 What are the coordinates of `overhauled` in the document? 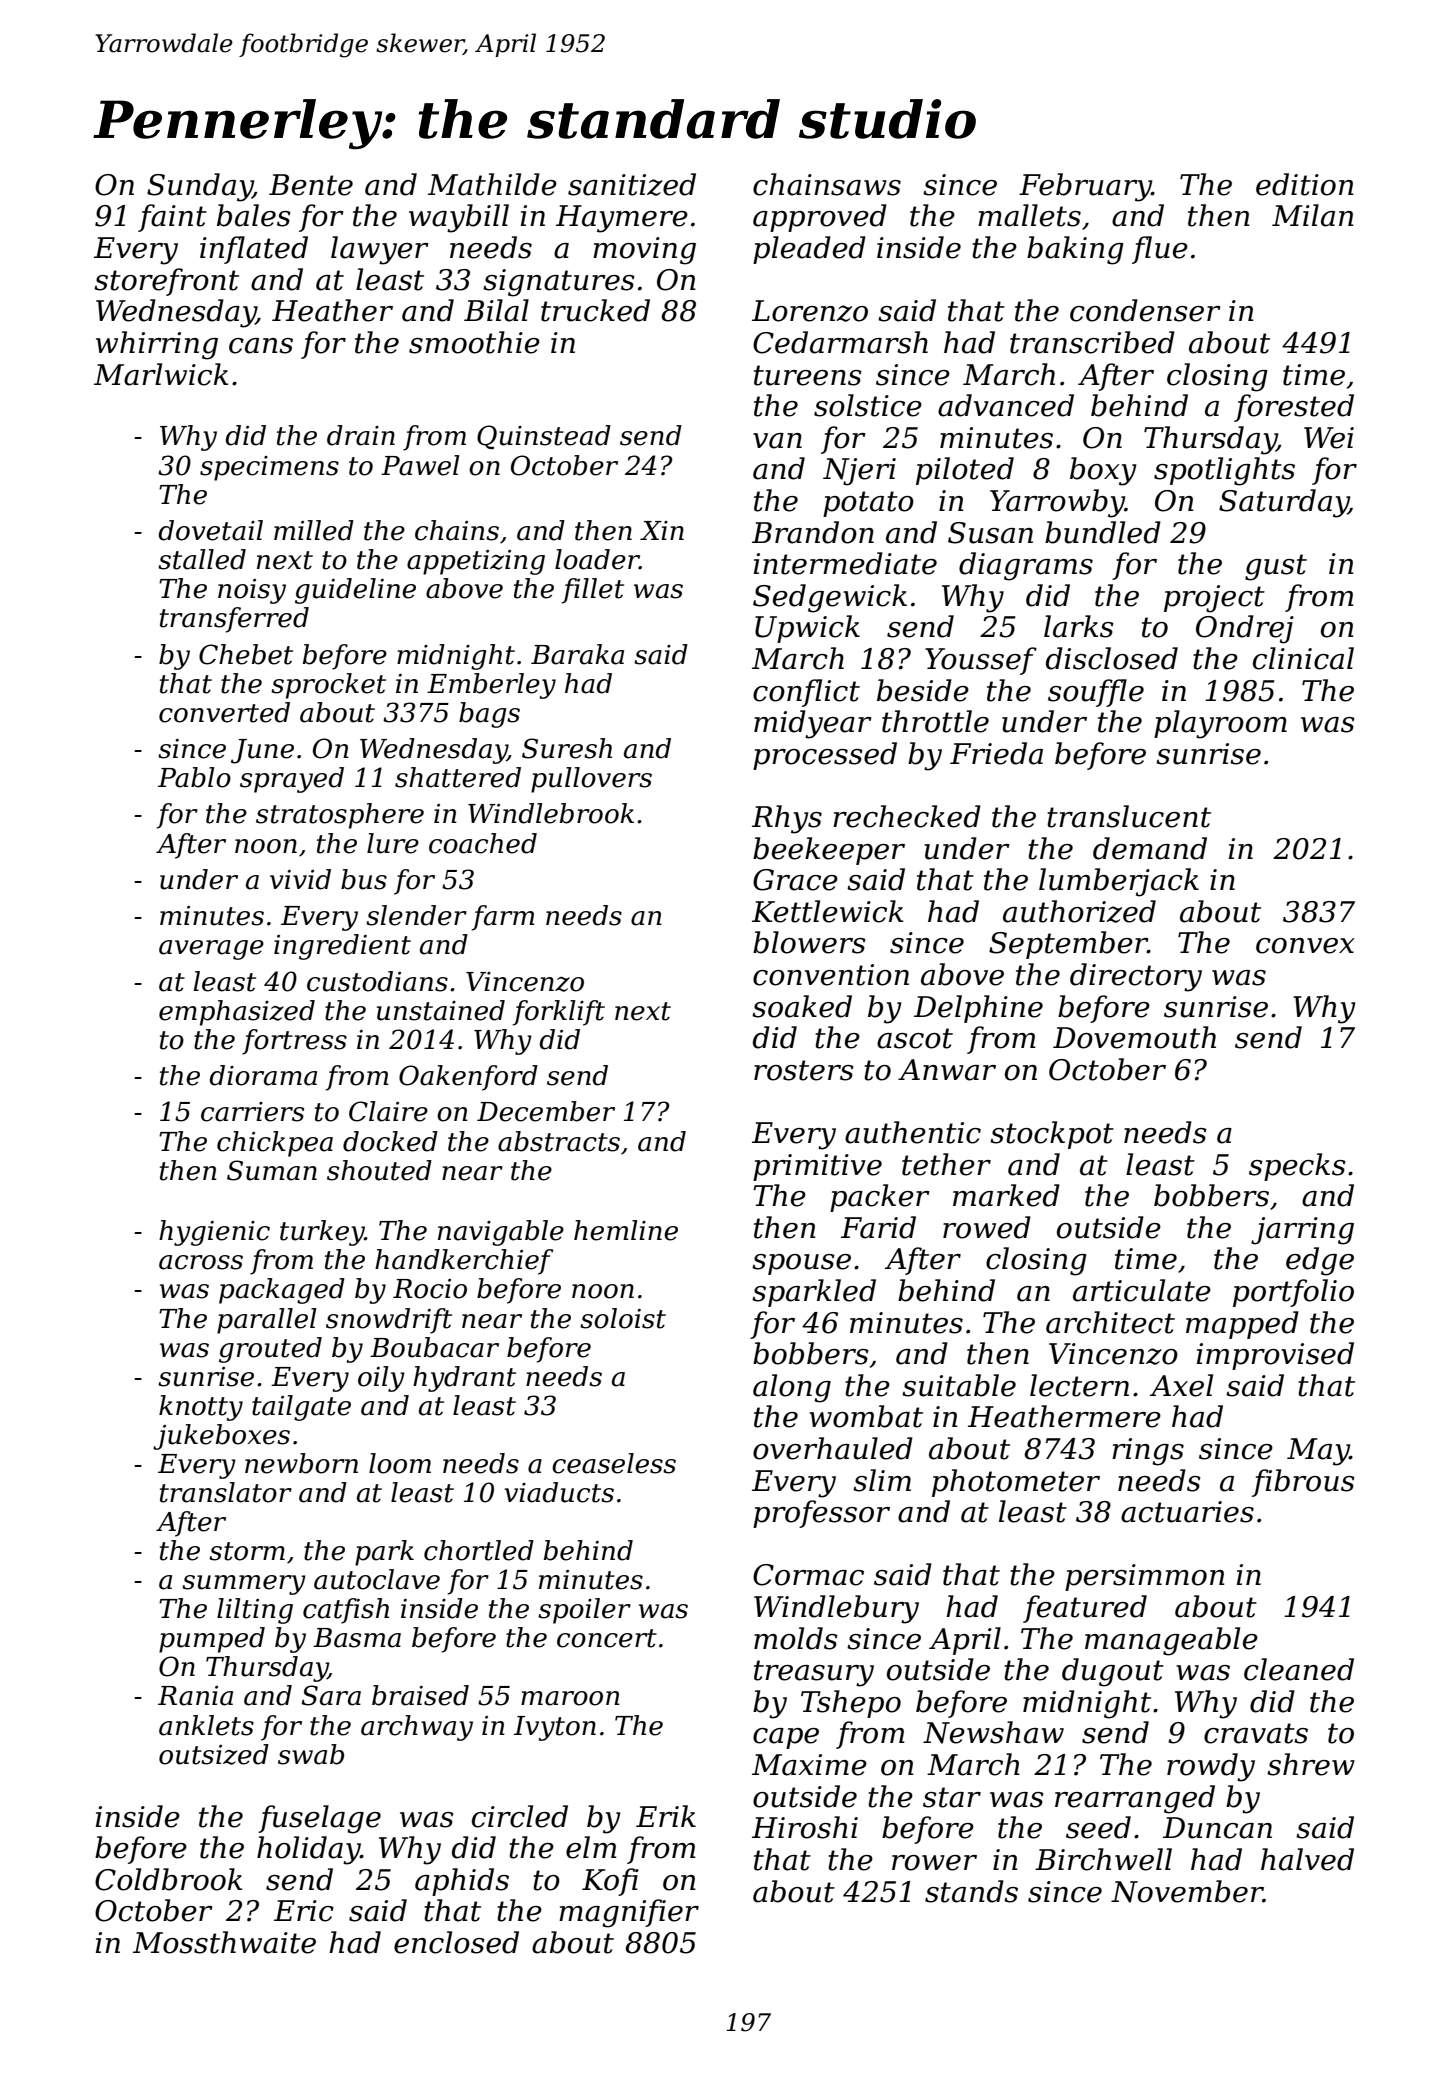 It's located at (833, 1448).
